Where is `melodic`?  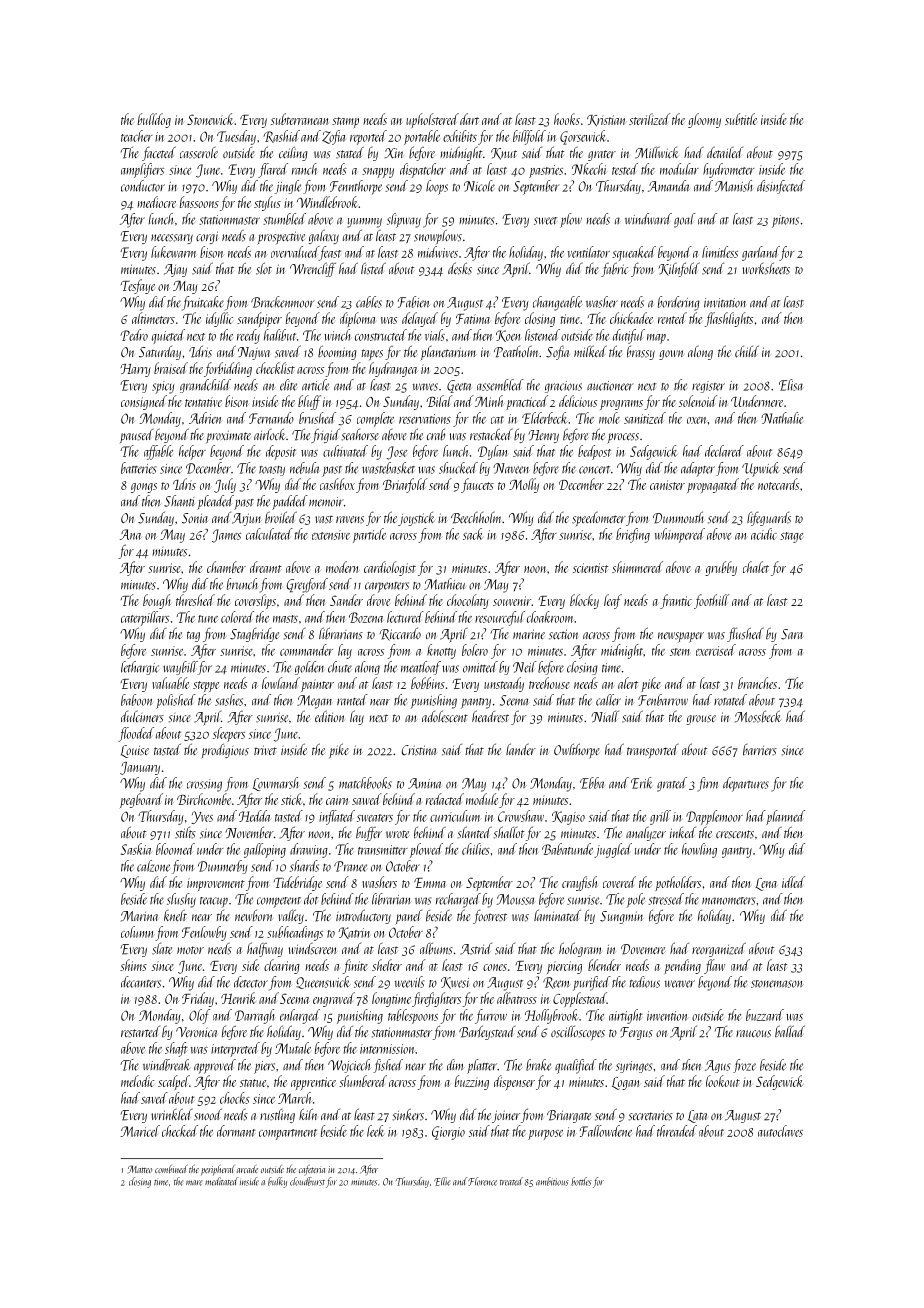
melodic is located at coordinates (137, 1081).
